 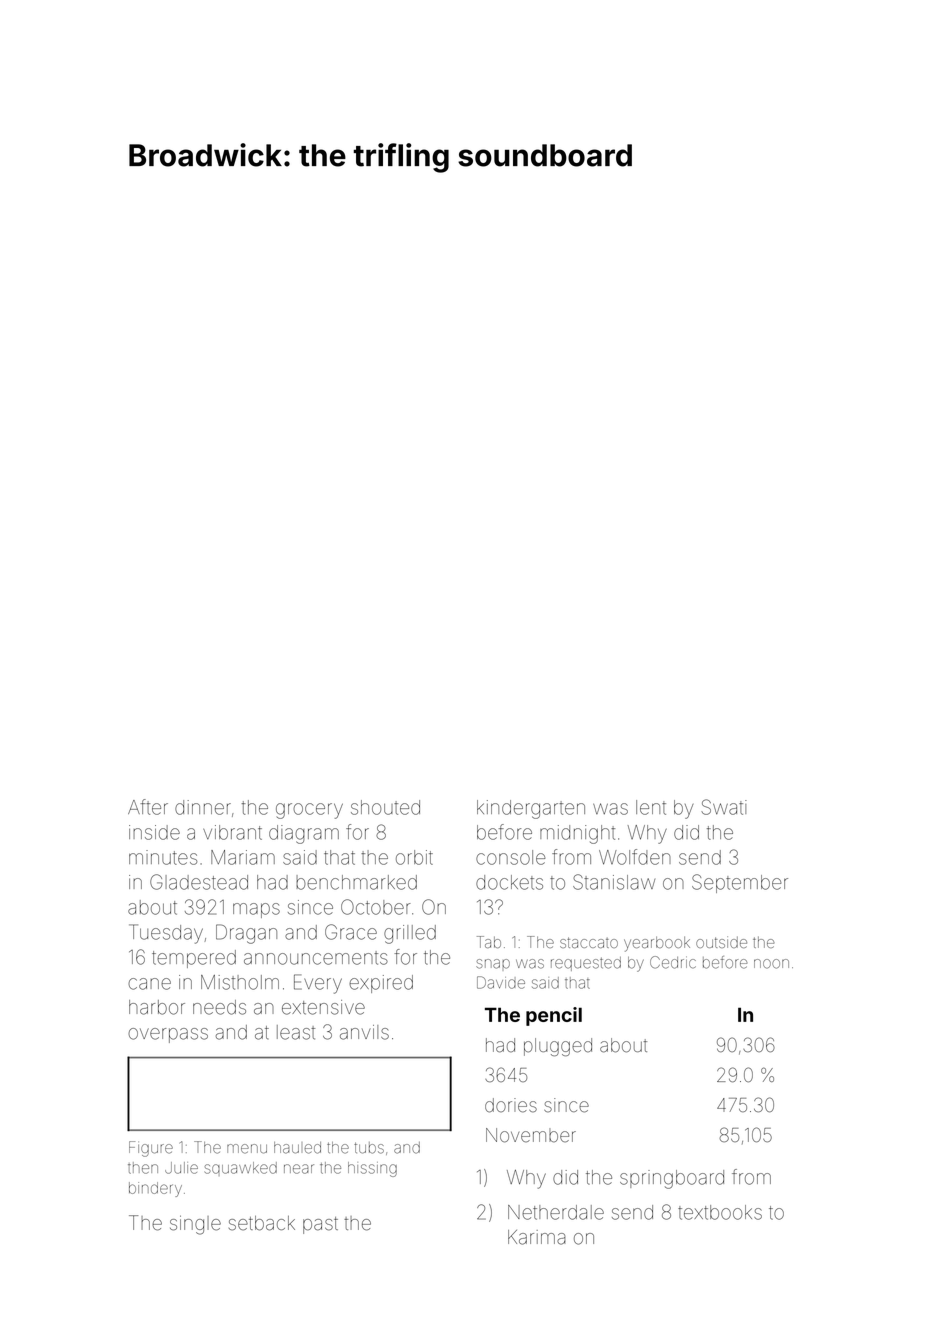 What do you see at coordinates (163, 857) in the image?
I see `minutes` at bounding box center [163, 857].
